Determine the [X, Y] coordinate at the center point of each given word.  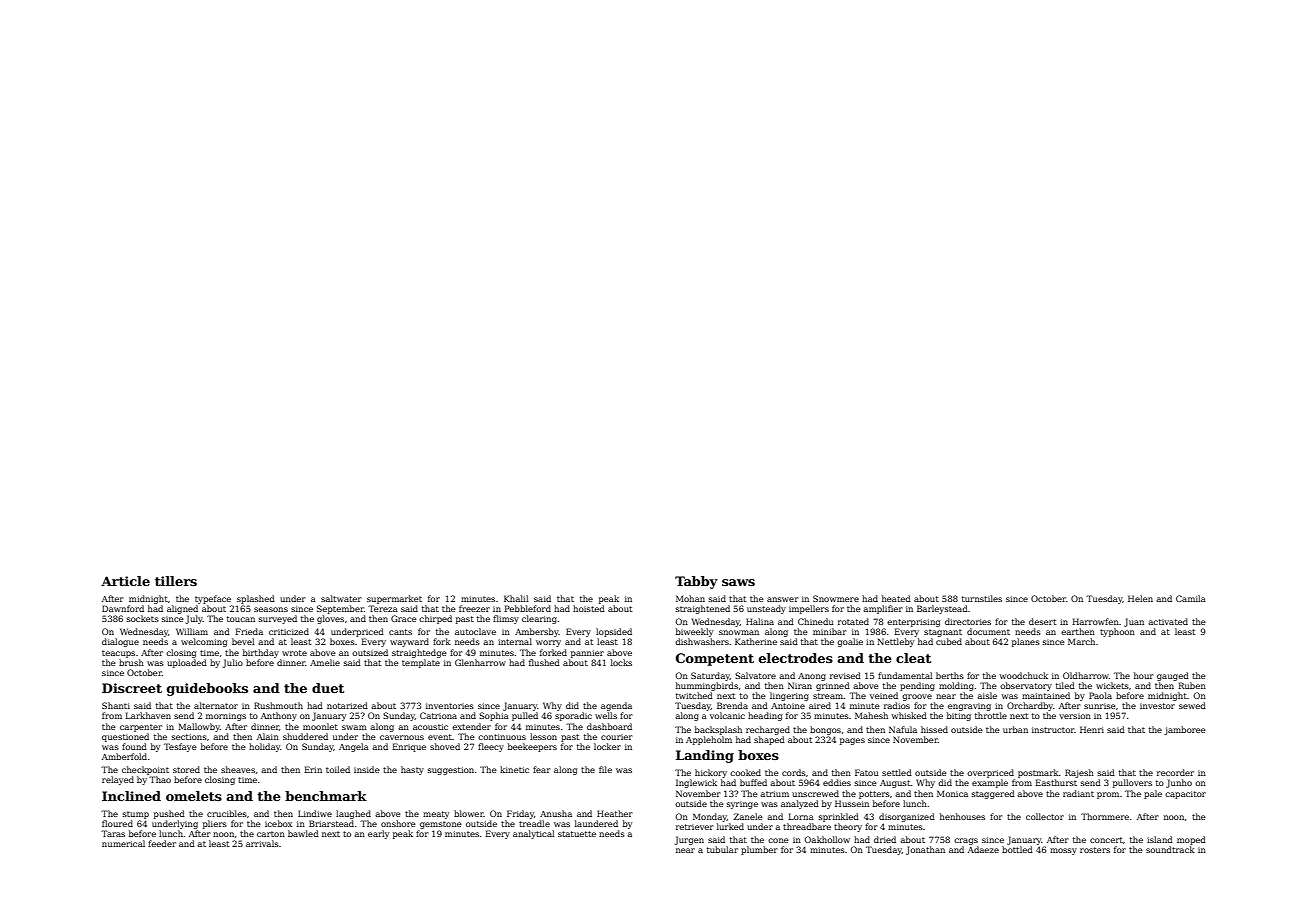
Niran [800, 685]
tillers [176, 581]
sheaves [238, 769]
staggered [993, 794]
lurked [730, 826]
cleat [913, 658]
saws [738, 582]
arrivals [262, 843]
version [1075, 716]
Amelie [325, 662]
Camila [1191, 598]
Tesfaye [180, 747]
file [605, 769]
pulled [525, 716]
